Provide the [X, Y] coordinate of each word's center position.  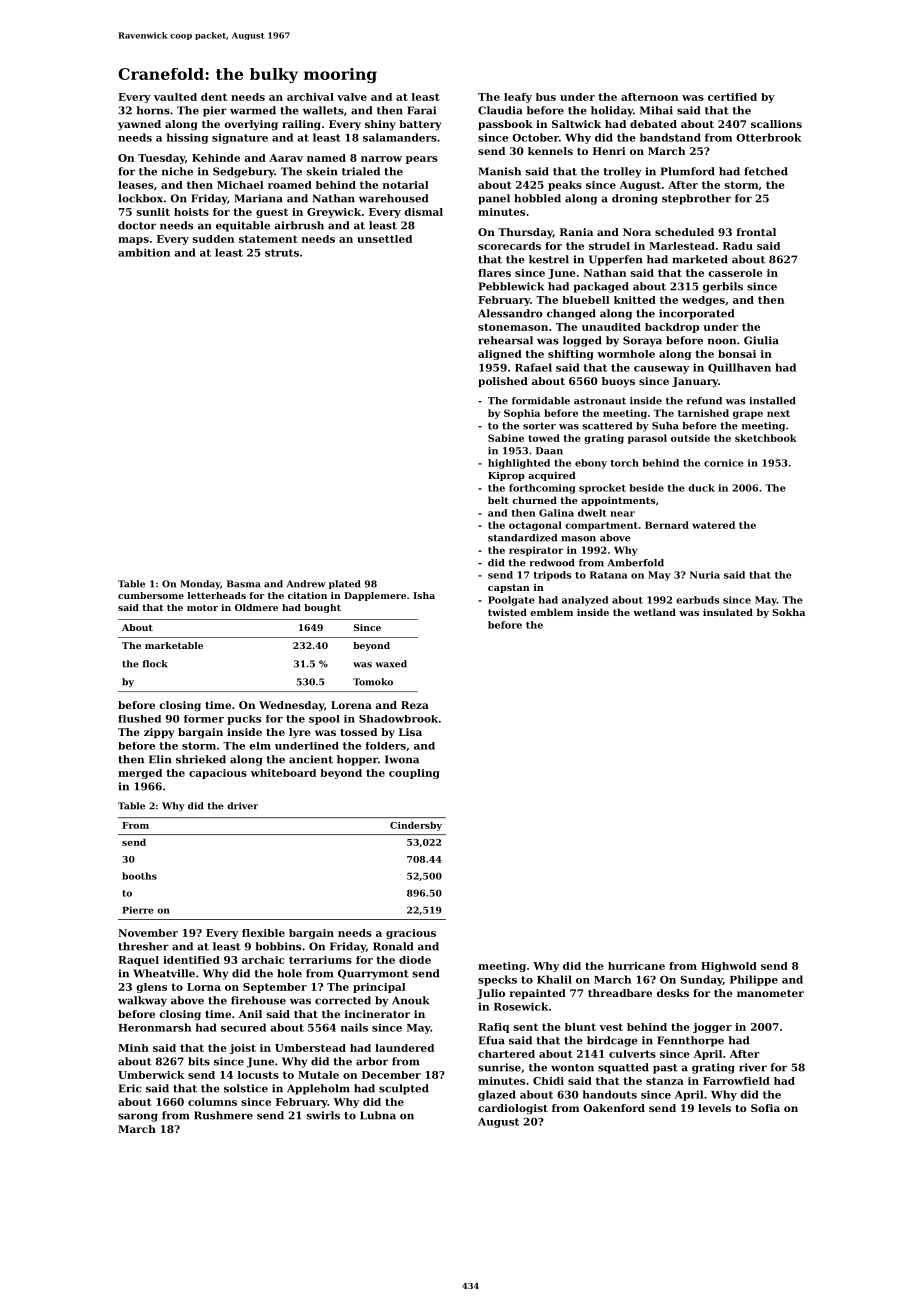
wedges [703, 301]
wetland [654, 612]
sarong [138, 1117]
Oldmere [256, 607]
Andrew [306, 584]
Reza [415, 705]
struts [282, 253]
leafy [518, 98]
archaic [263, 960]
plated [345, 584]
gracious [411, 934]
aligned [500, 355]
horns [153, 110]
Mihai [656, 110]
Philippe [754, 980]
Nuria [705, 575]
